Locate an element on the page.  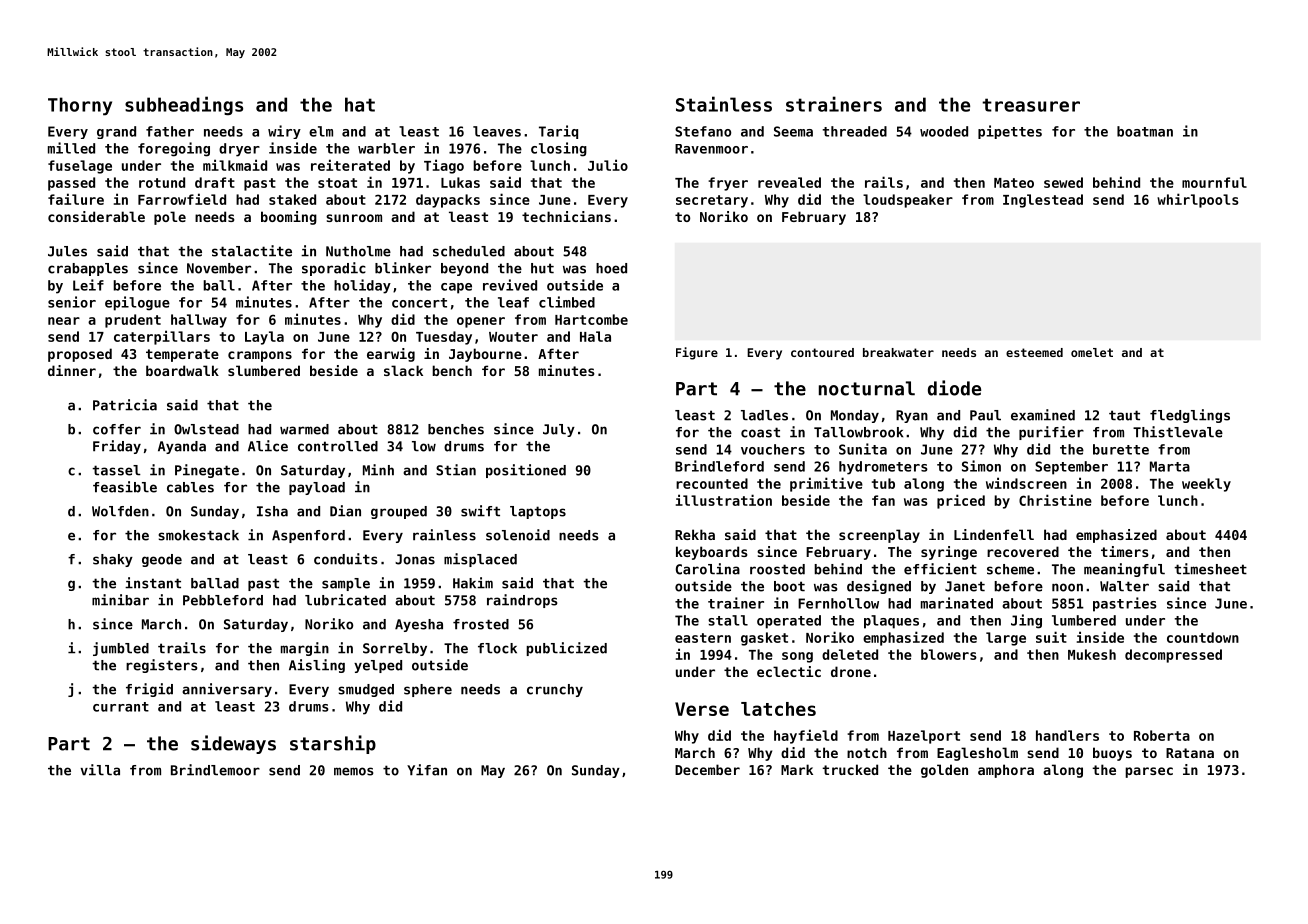
memos is located at coordinates (354, 771).
